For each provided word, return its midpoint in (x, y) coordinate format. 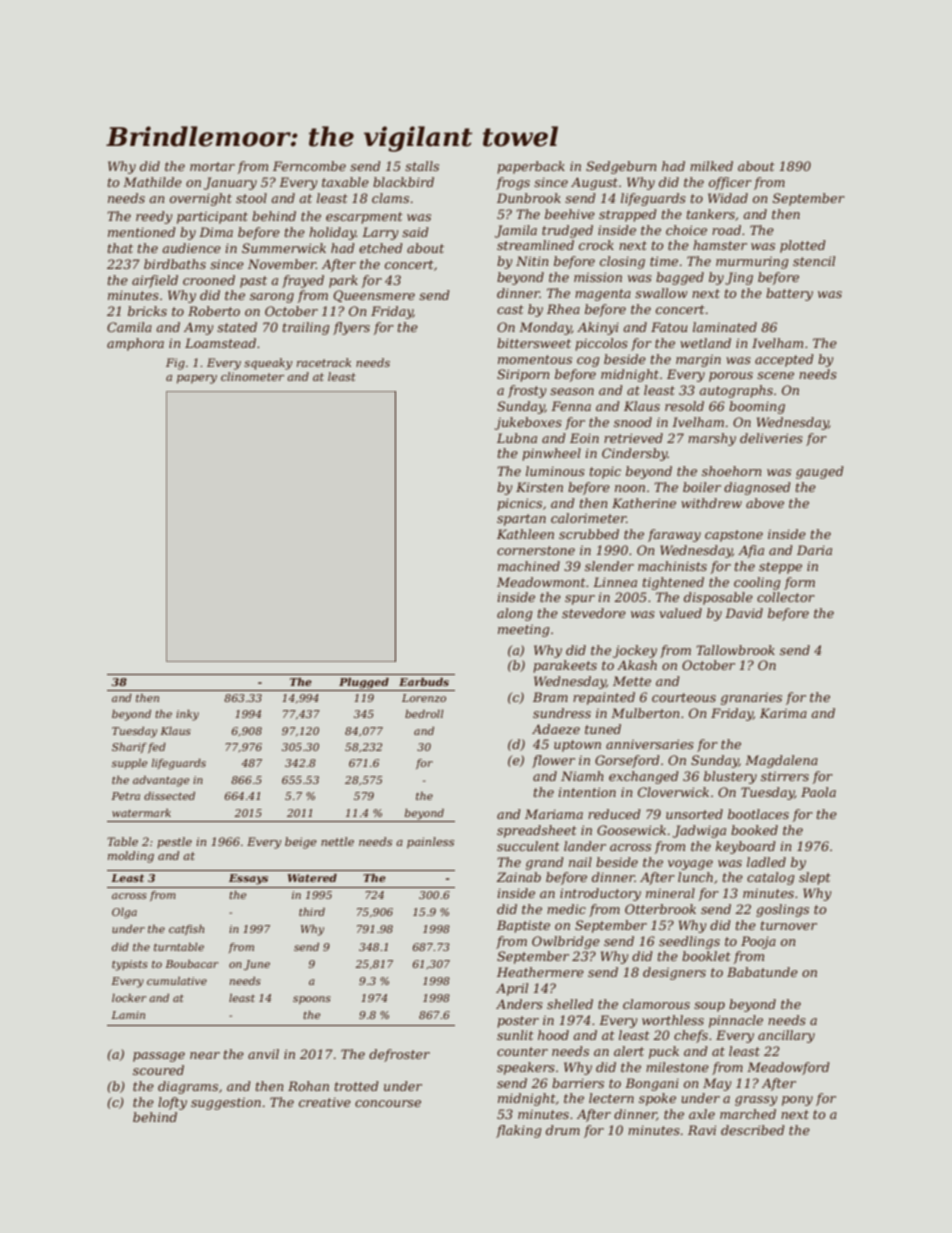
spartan (521, 520)
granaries (751, 698)
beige (301, 843)
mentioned (142, 232)
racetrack (324, 362)
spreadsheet (537, 831)
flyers (351, 328)
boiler (702, 487)
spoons (312, 1000)
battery (789, 294)
